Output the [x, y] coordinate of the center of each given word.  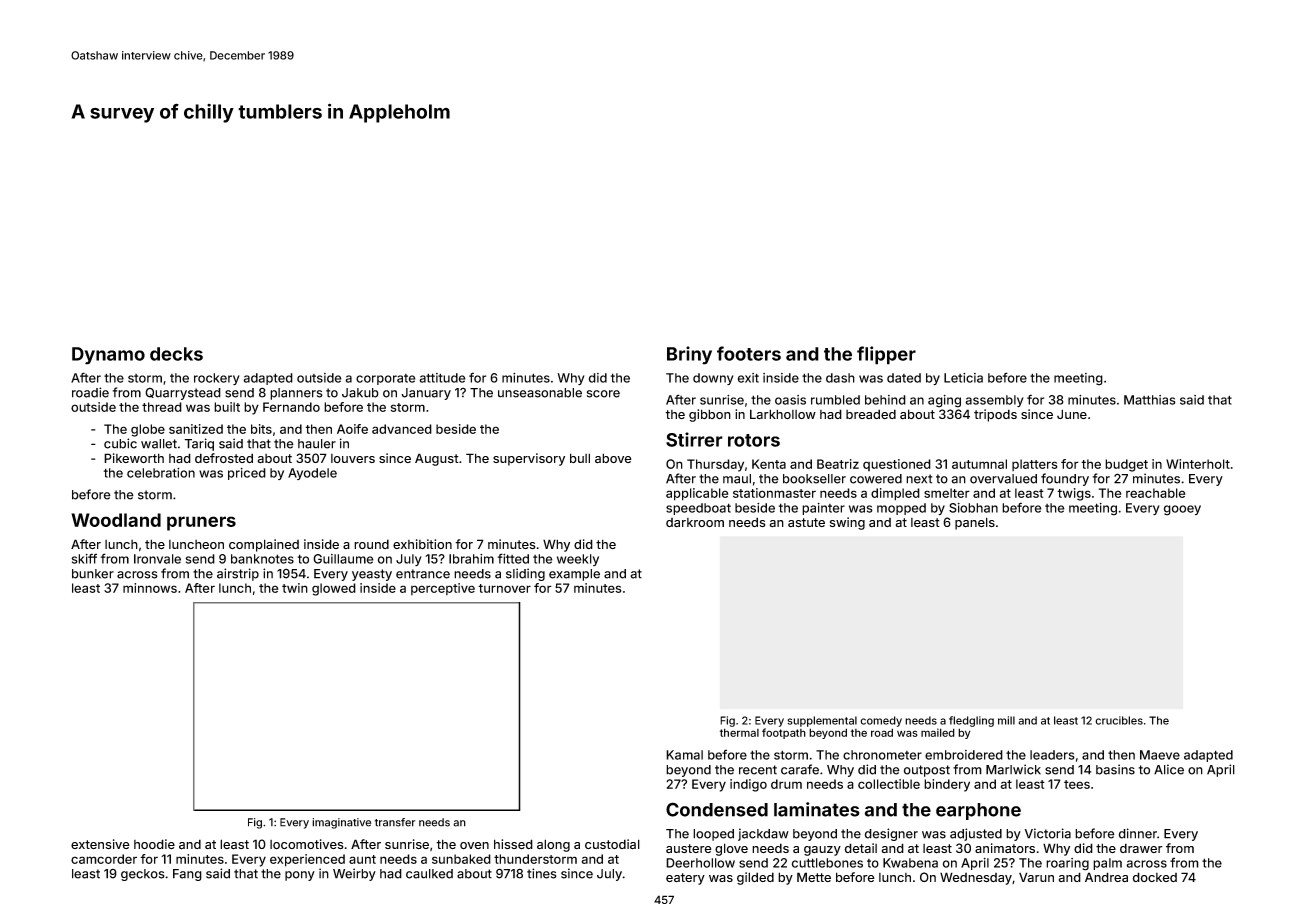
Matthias [1150, 400]
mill [1006, 720]
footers [749, 353]
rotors [754, 440]
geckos [143, 875]
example [574, 575]
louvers [353, 458]
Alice [1169, 769]
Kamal [684, 755]
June [1072, 414]
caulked [429, 874]
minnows [150, 588]
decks [176, 354]
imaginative [341, 823]
